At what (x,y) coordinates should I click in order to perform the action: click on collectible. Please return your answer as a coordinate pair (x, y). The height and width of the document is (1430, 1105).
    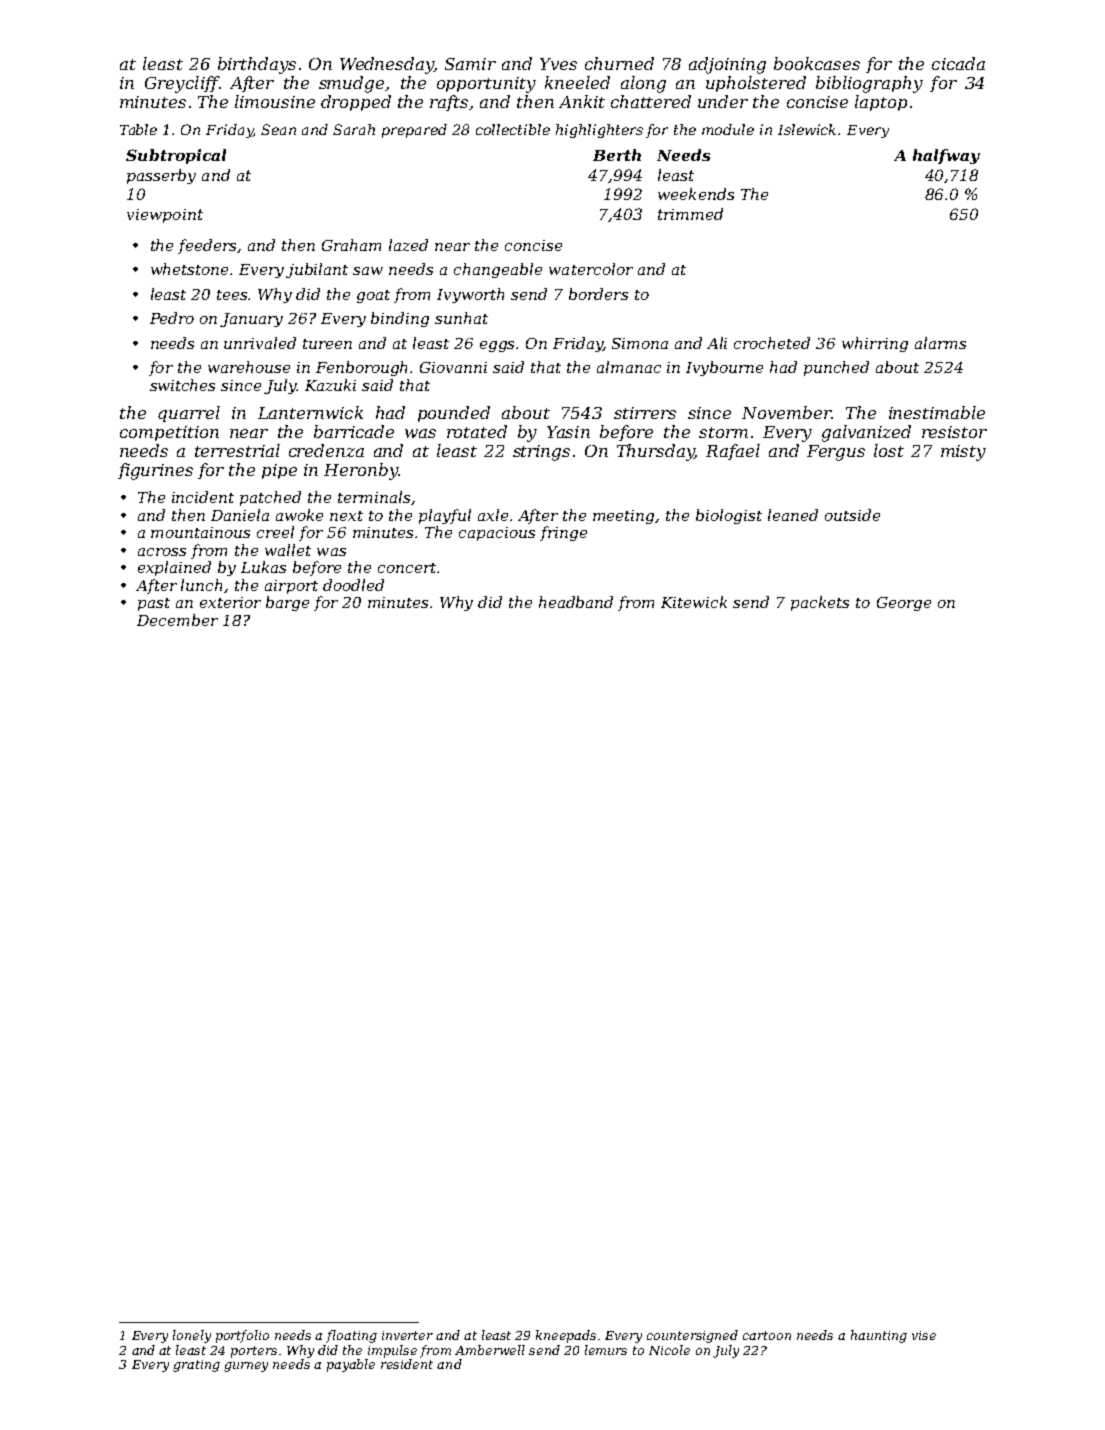
    Looking at the image, I should click on (513, 129).
